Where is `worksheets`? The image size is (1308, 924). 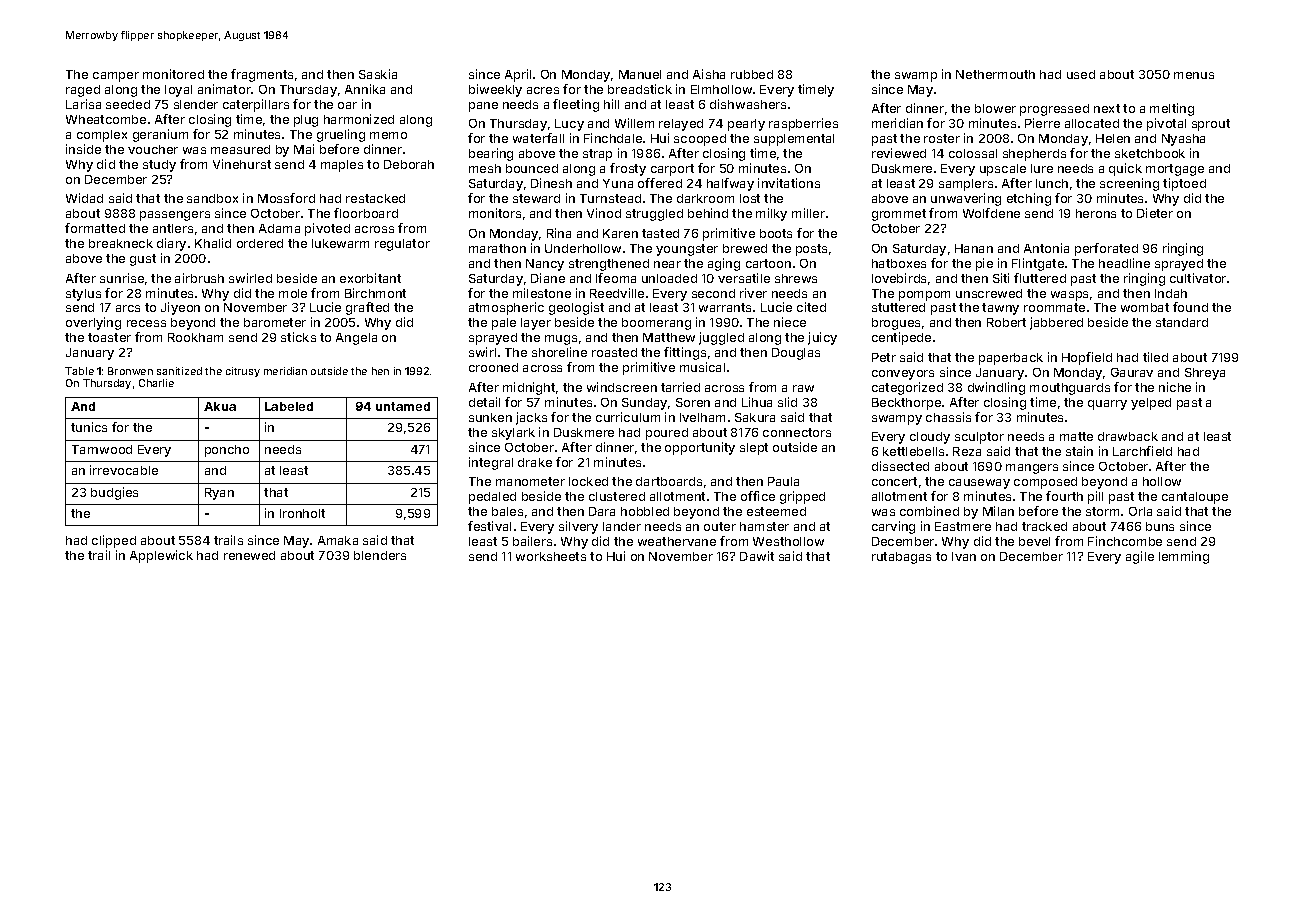 worksheets is located at coordinates (551, 556).
